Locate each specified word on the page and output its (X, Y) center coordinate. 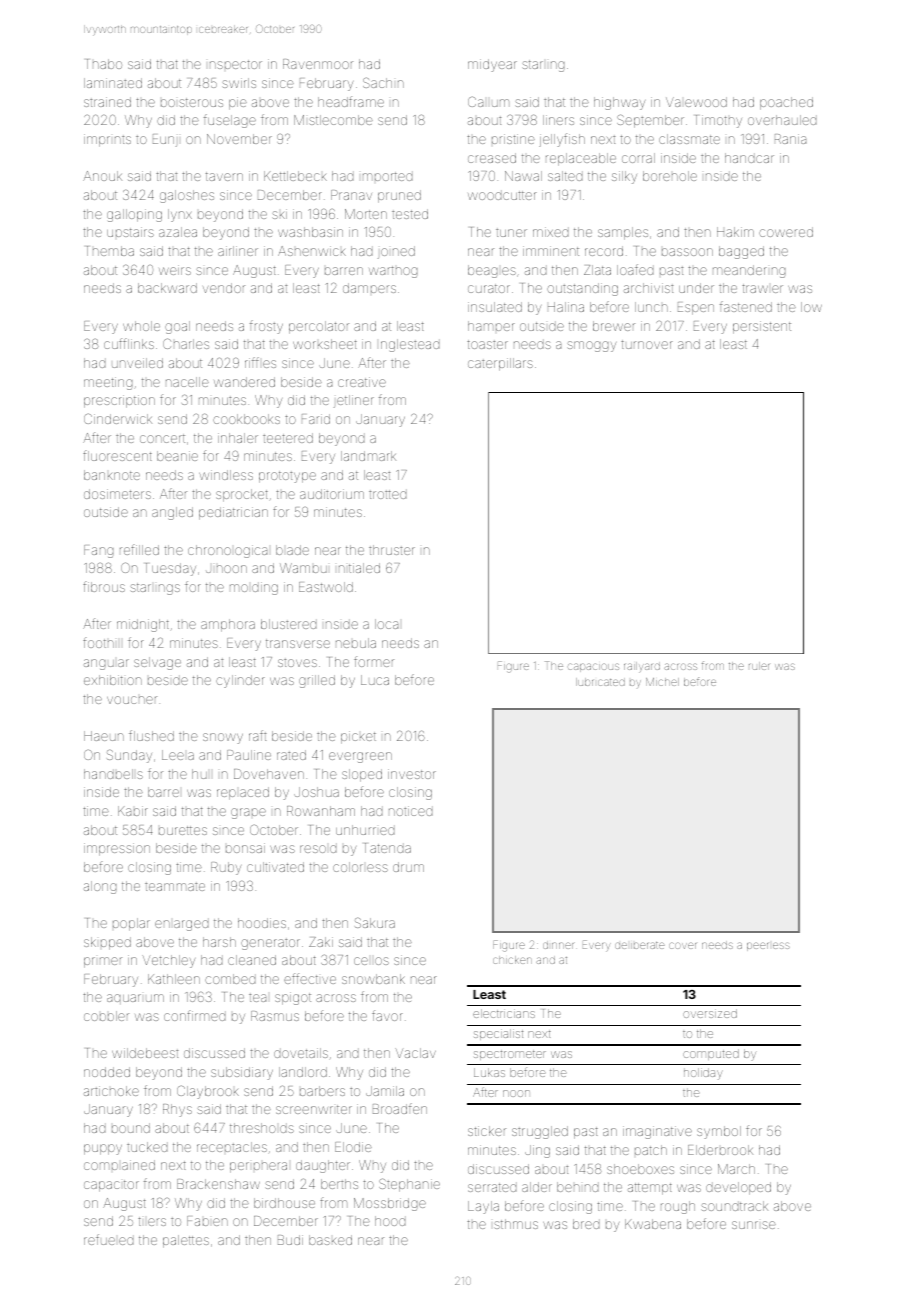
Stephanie (409, 1185)
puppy (103, 1149)
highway (619, 103)
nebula (356, 643)
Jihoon (226, 569)
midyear (492, 65)
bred (586, 1224)
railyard (642, 667)
